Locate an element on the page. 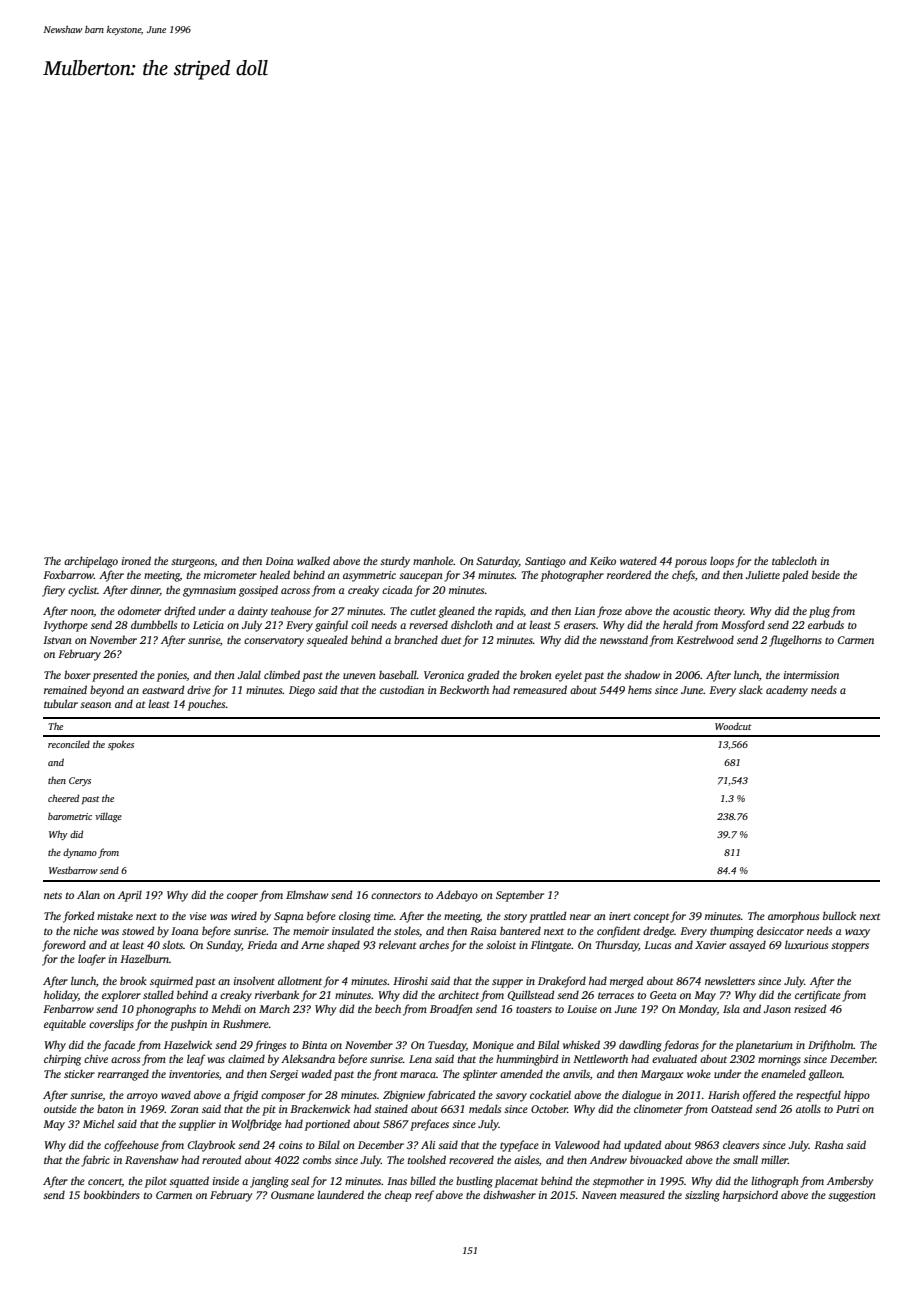 The width and height of the image is (924, 1308). pit is located at coordinates (269, 1110).
